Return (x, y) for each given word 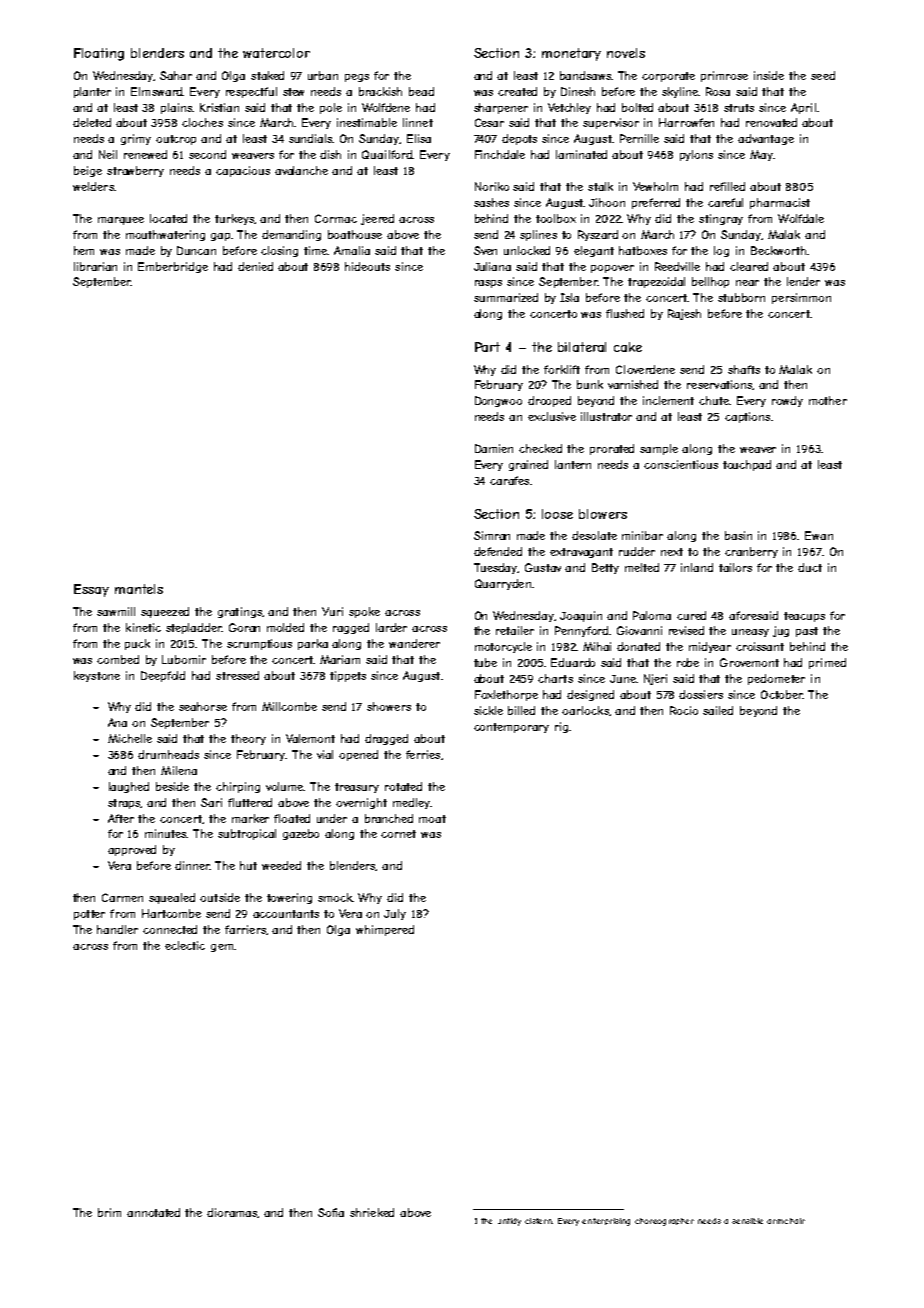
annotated (153, 1212)
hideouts (367, 266)
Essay (91, 590)
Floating (99, 54)
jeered (377, 219)
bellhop (710, 282)
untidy (509, 1222)
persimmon (801, 298)
